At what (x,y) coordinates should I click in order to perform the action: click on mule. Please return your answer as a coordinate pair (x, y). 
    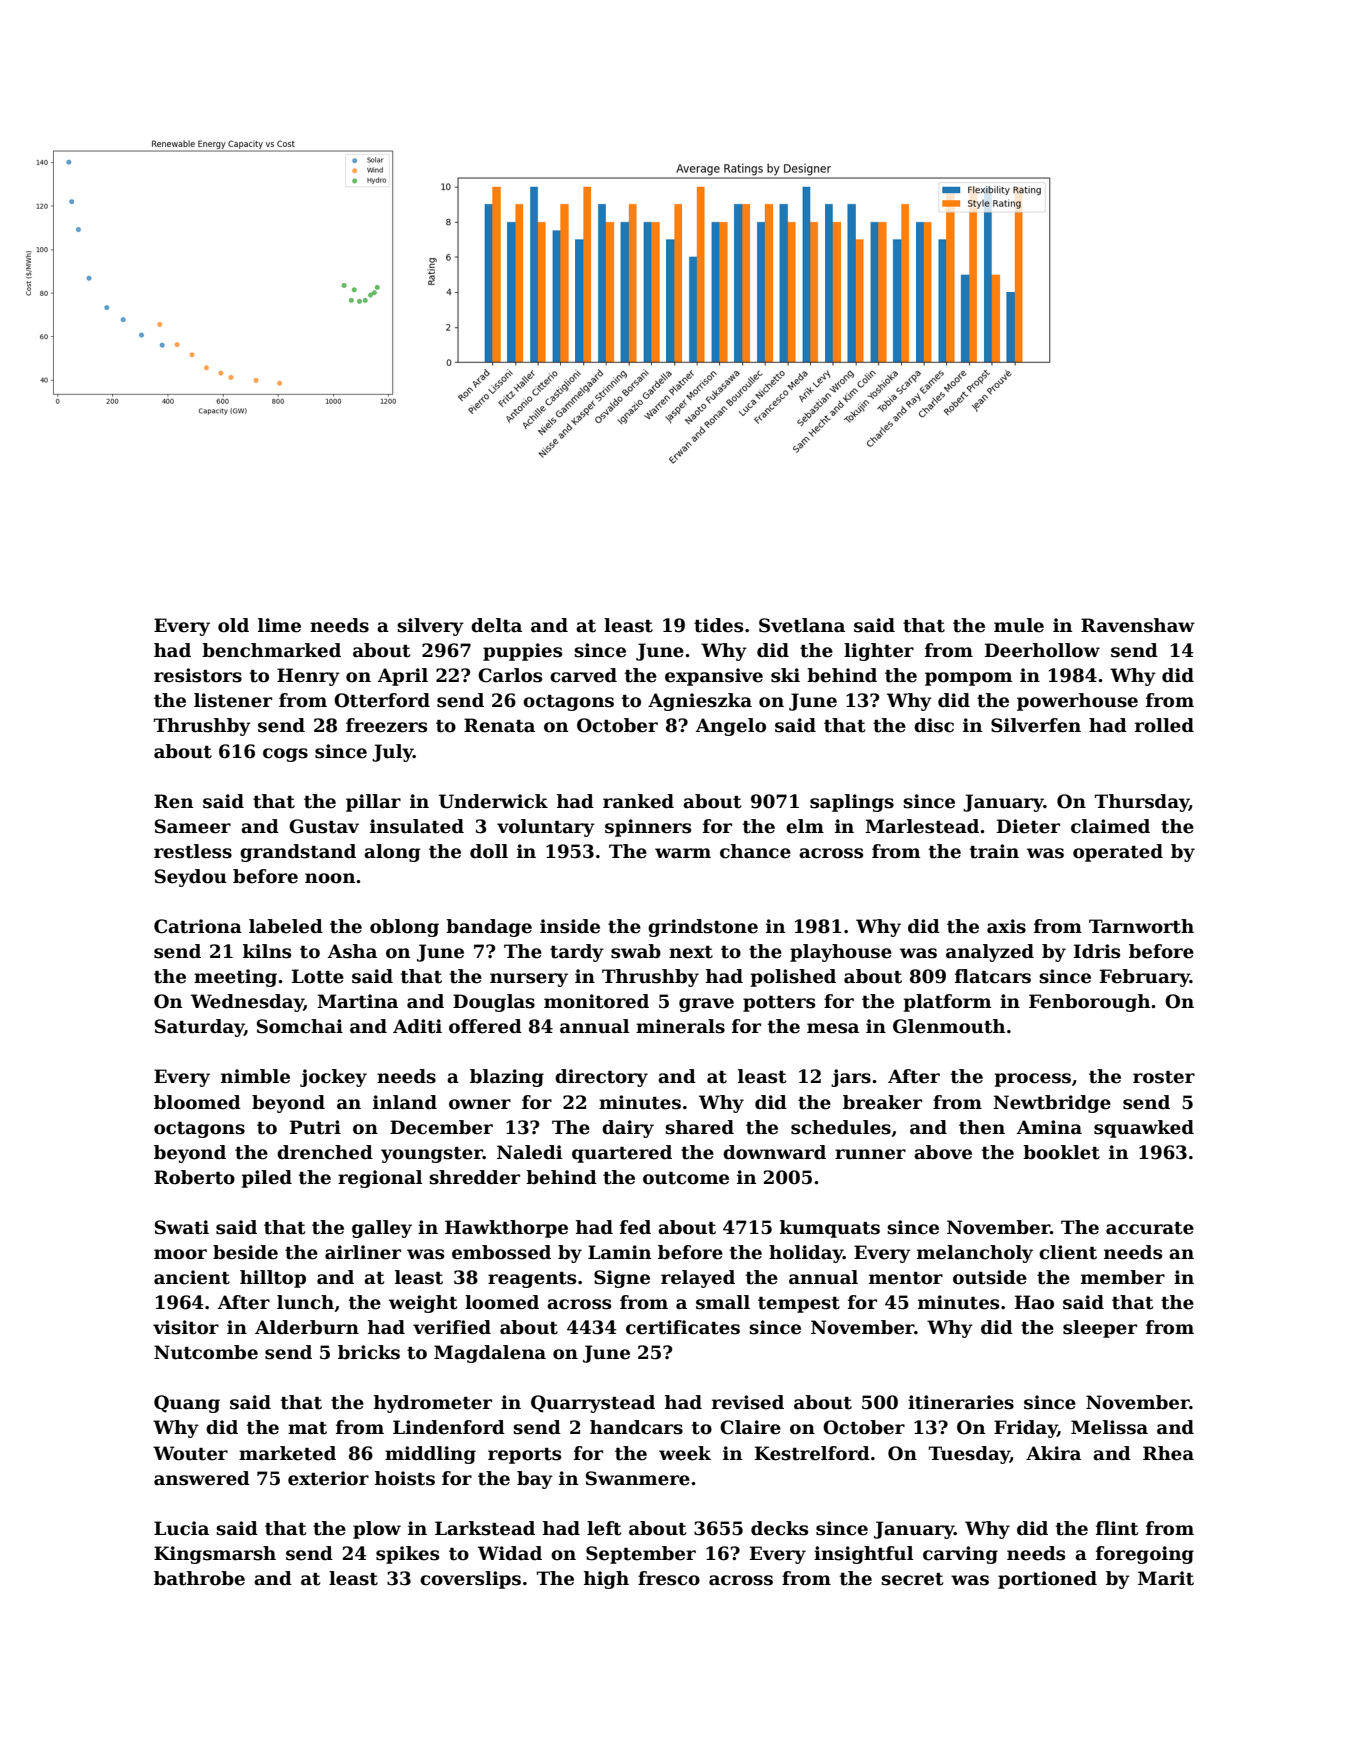
    Looking at the image, I should click on (1019, 625).
